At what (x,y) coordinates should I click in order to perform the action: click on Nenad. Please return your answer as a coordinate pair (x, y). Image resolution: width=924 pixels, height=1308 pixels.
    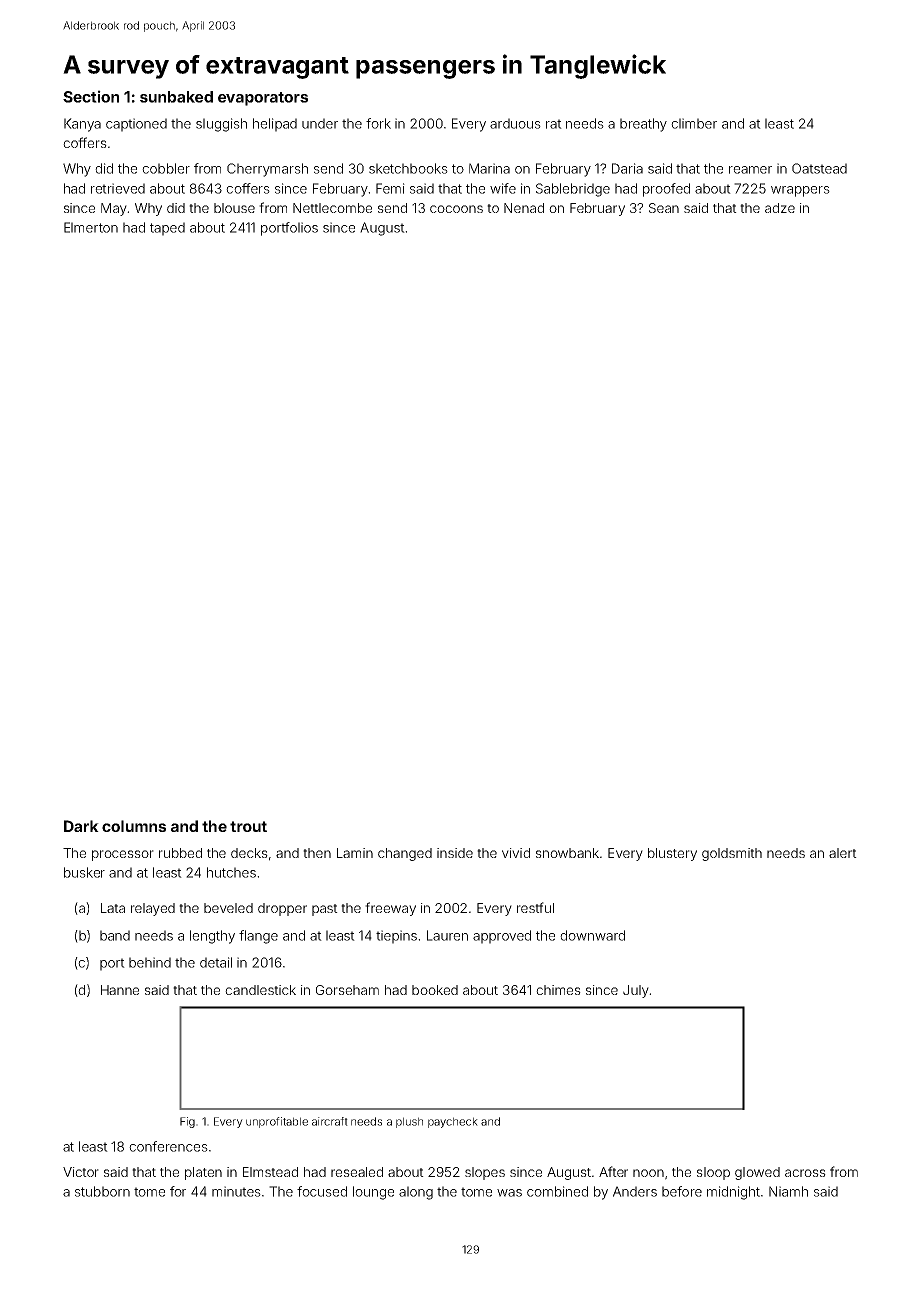
    Looking at the image, I should click on (524, 208).
